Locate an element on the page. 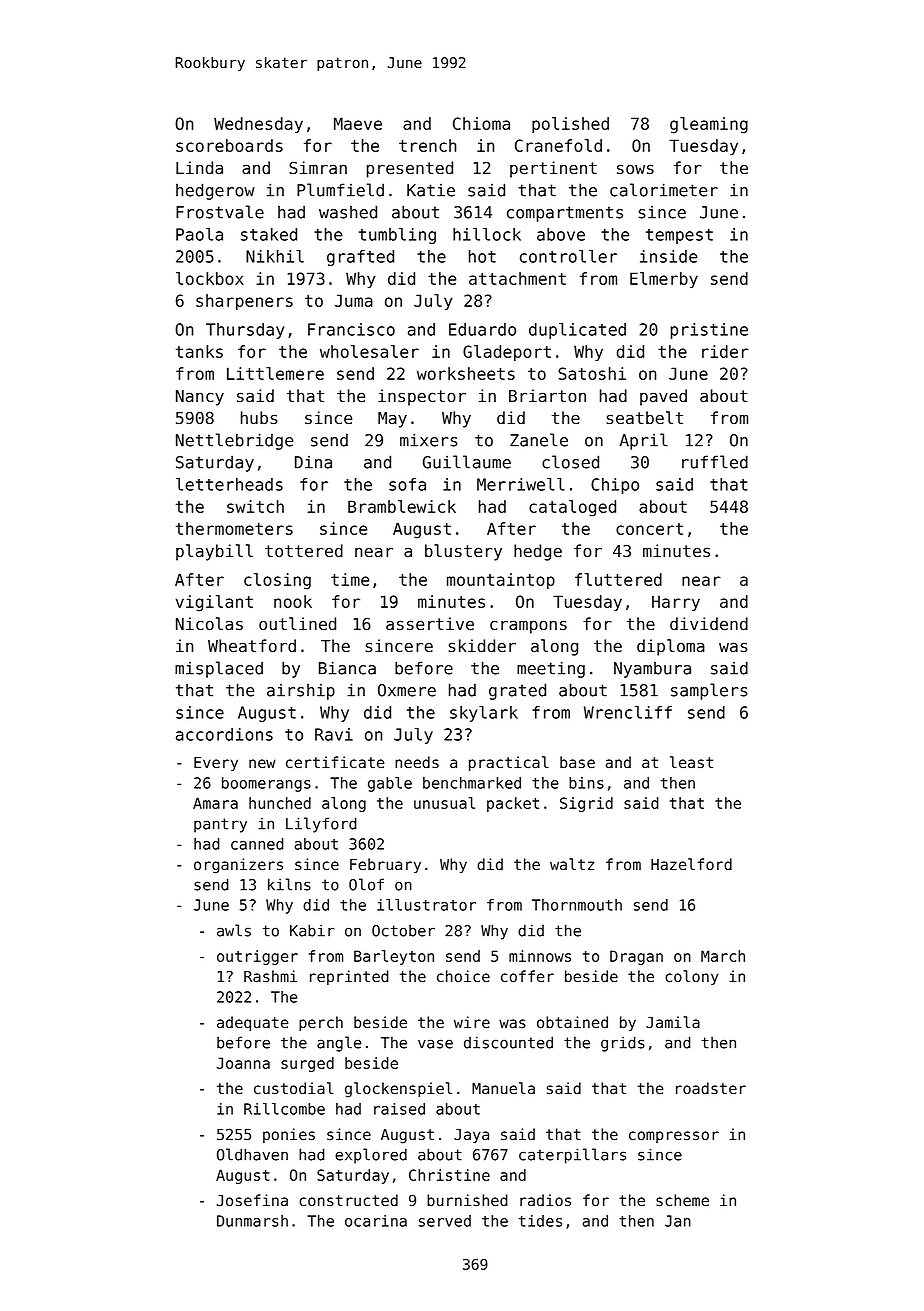  Chioma is located at coordinates (481, 123).
